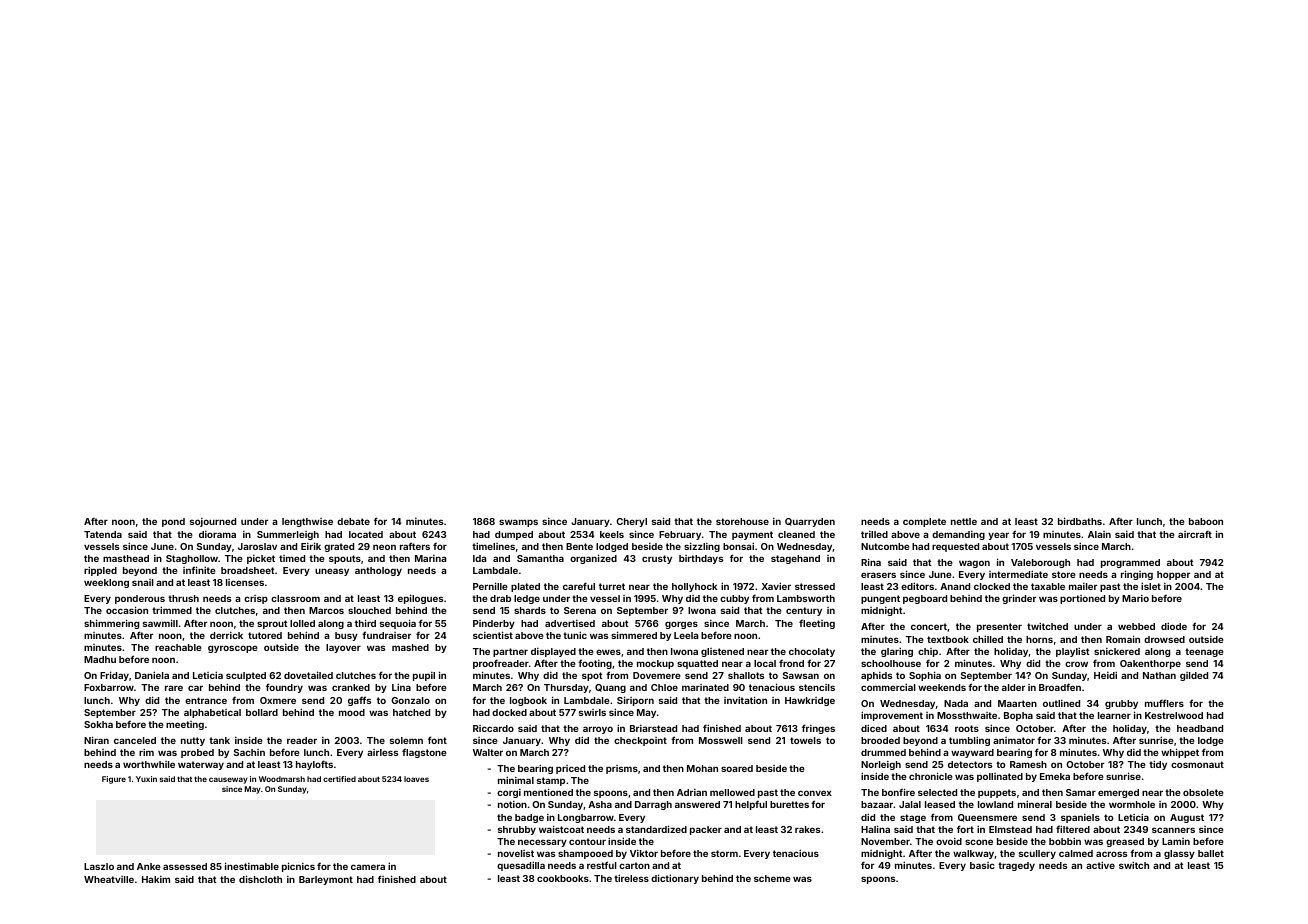 This screenshot has height=924, width=1308. Describe the element at coordinates (99, 866) in the screenshot. I see `Laszlo` at that location.
